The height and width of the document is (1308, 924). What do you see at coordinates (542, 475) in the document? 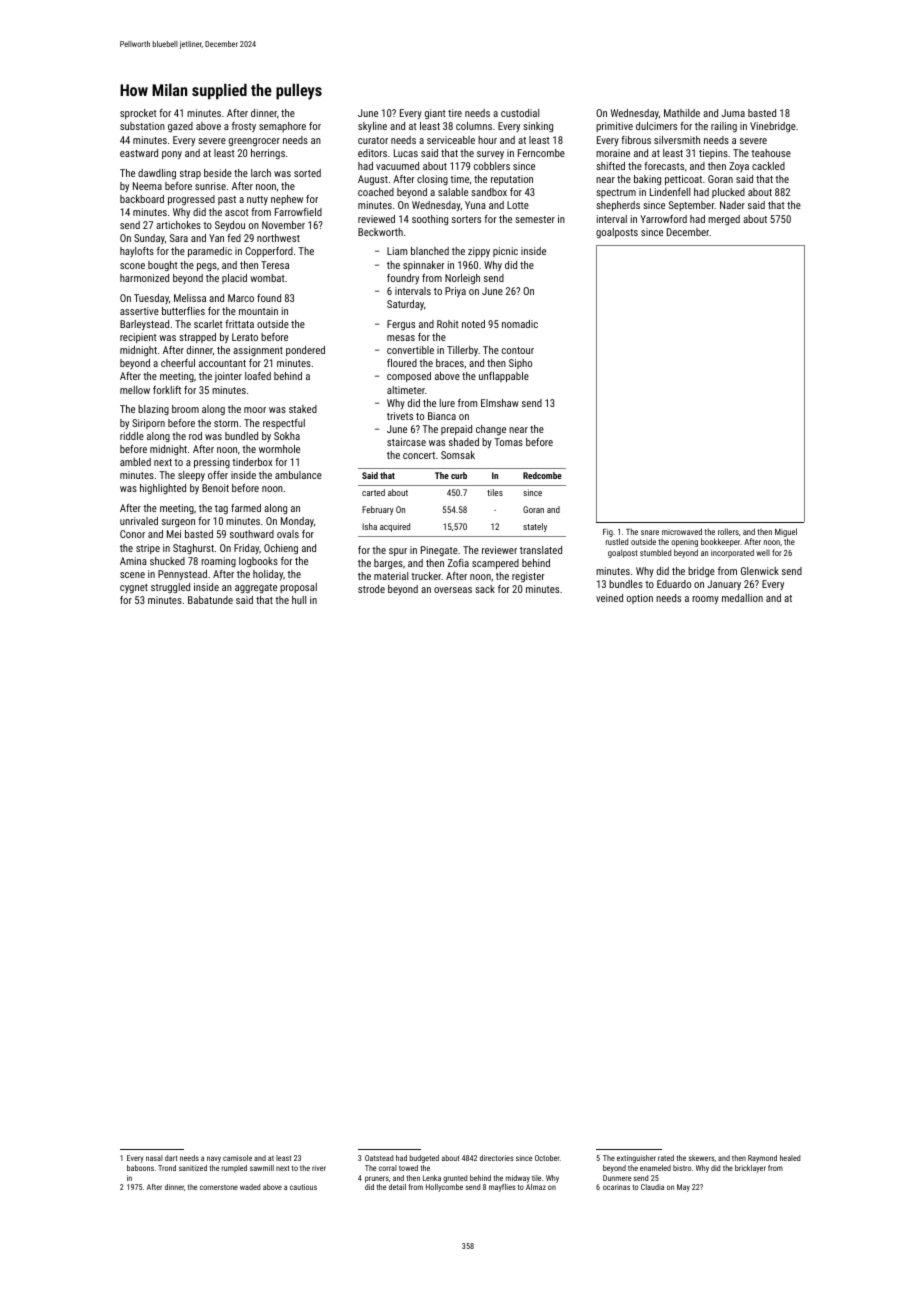
I see `Redcombe` at bounding box center [542, 475].
